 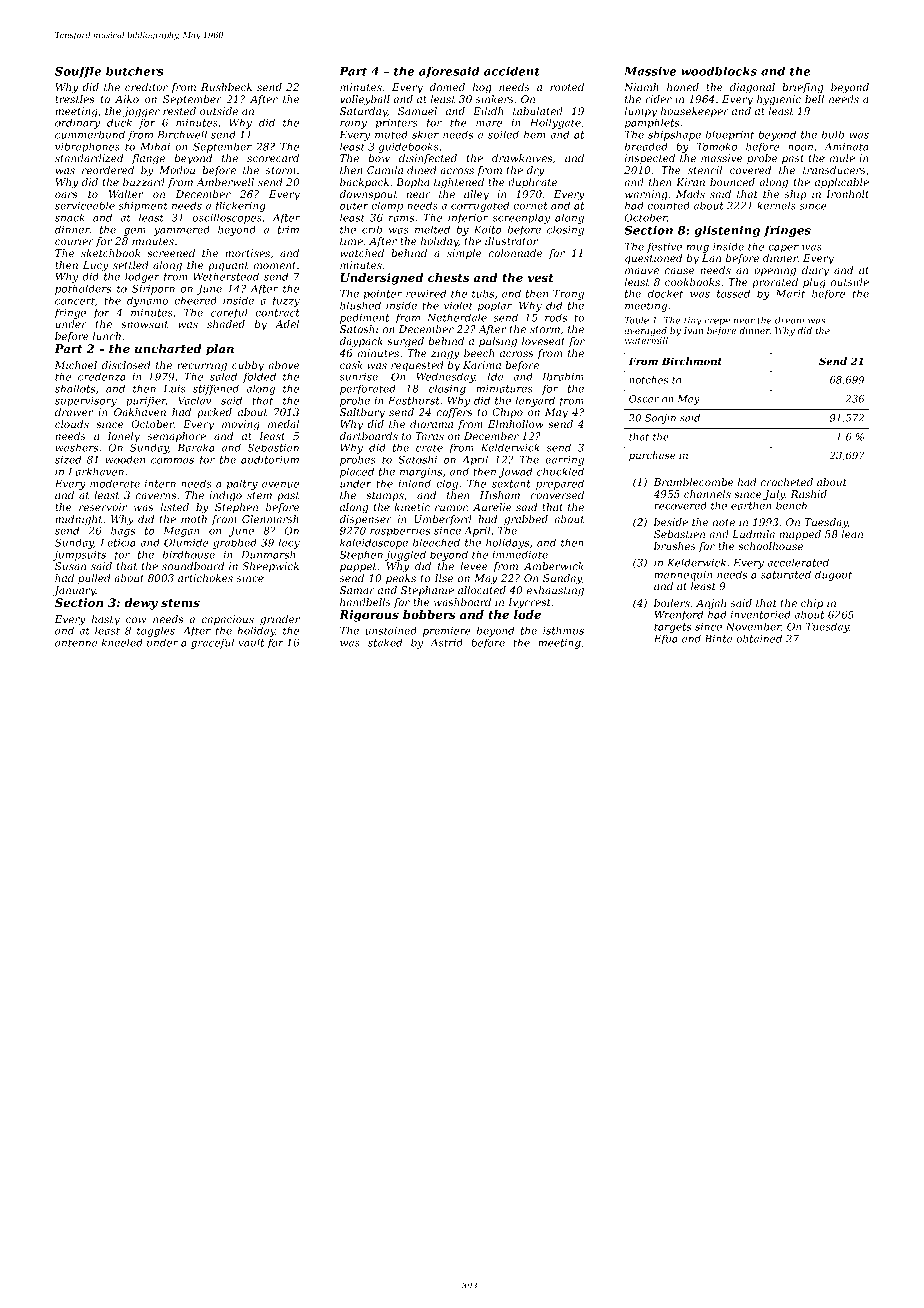 What do you see at coordinates (74, 99) in the document?
I see `trestles` at bounding box center [74, 99].
